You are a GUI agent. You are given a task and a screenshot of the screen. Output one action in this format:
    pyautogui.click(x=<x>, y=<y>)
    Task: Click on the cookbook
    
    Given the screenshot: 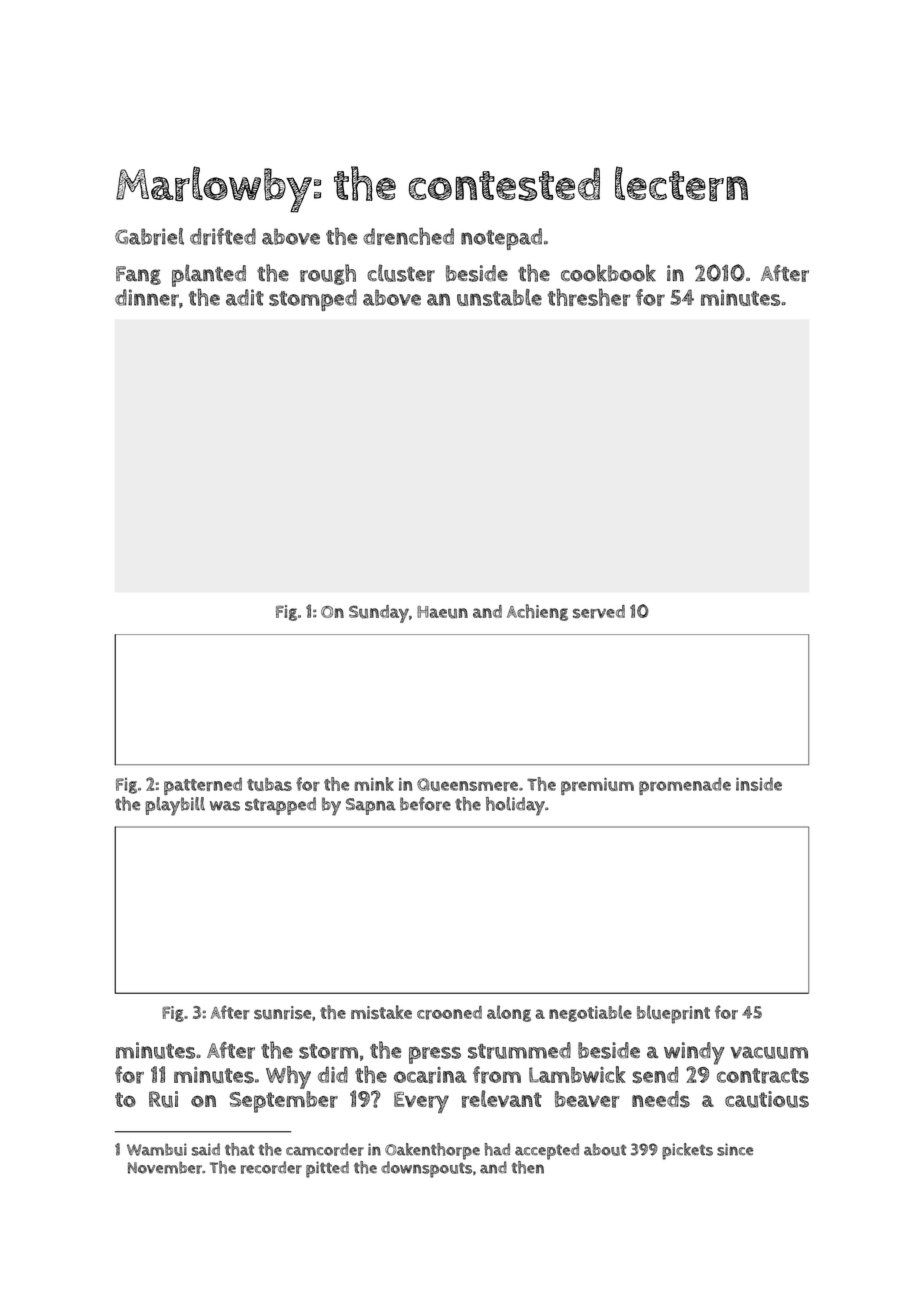 What is the action you would take?
    pyautogui.click(x=608, y=273)
